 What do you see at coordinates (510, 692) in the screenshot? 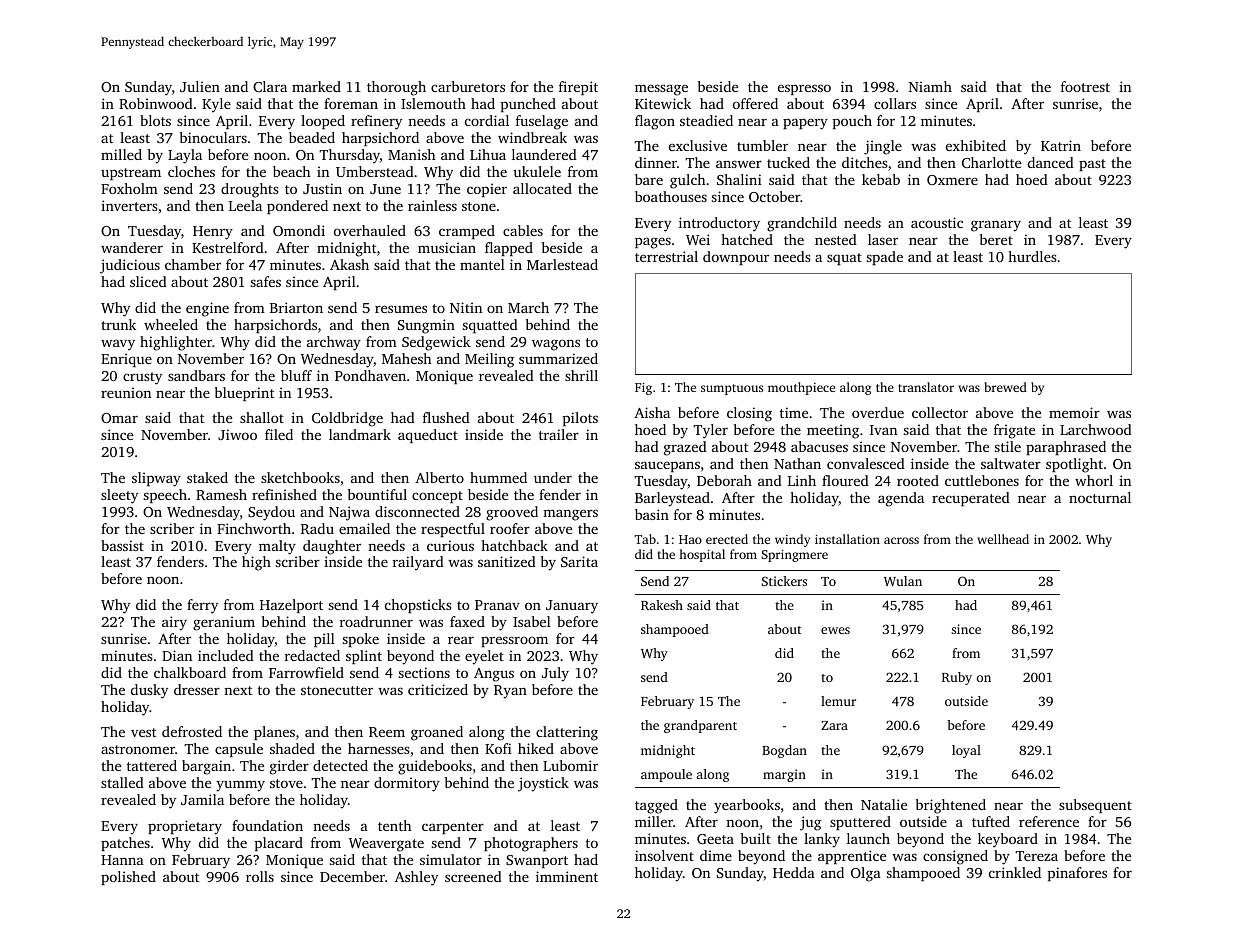
I see `Ryan` at bounding box center [510, 692].
